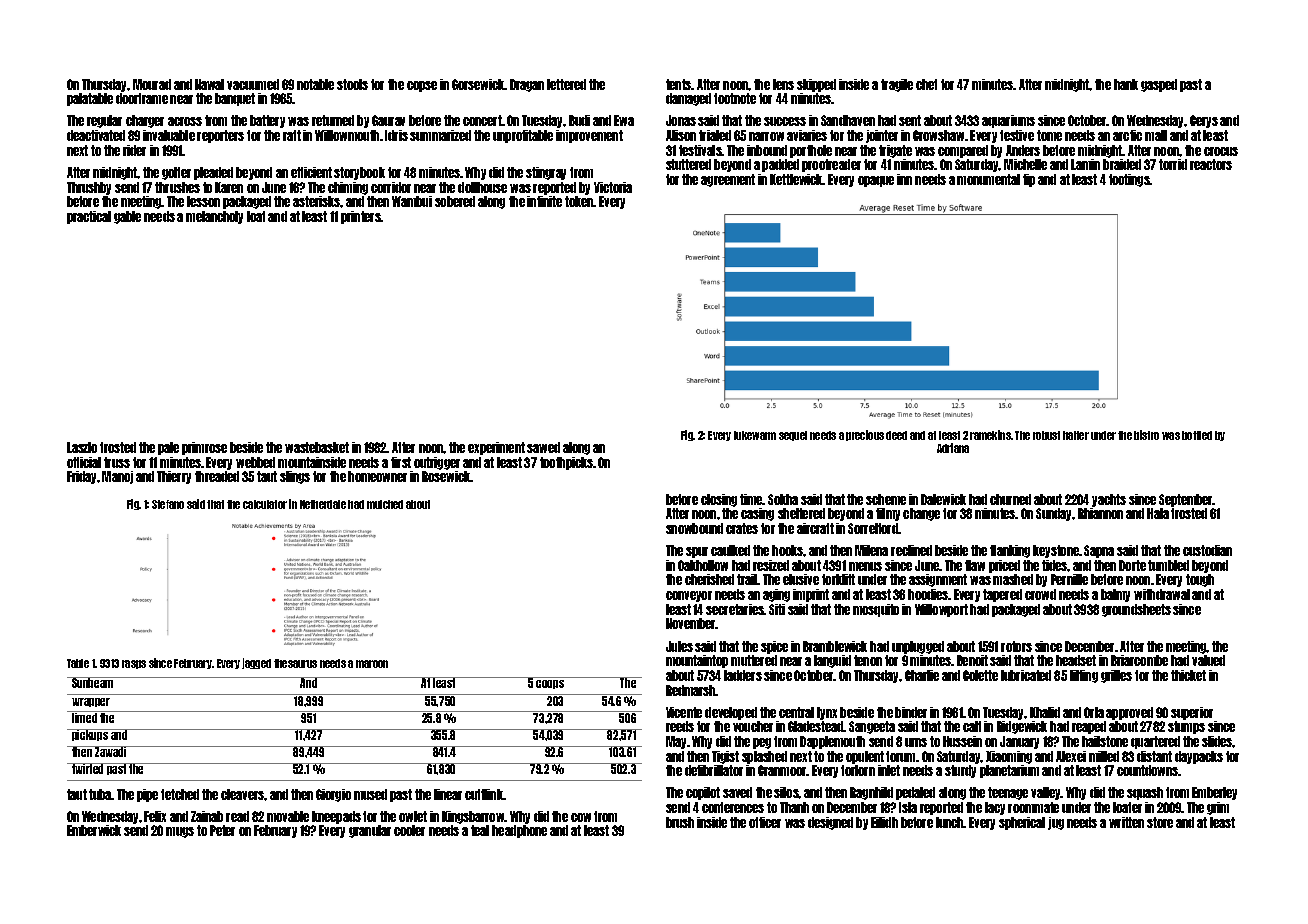 This image has width=1308, height=924. Describe the element at coordinates (1207, 550) in the image. I see `custodian` at that location.
